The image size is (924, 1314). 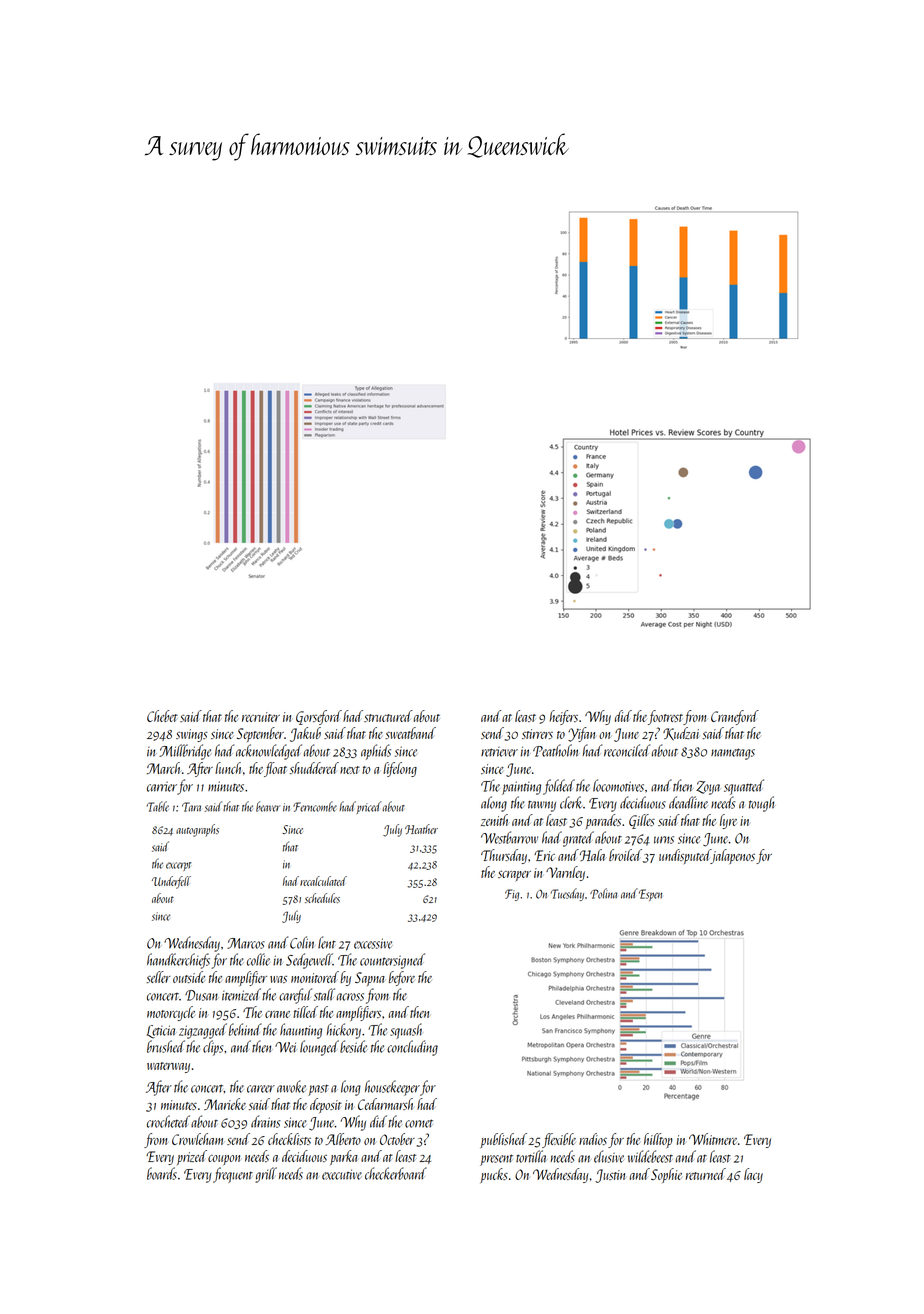 I want to click on Kudzai, so click(x=681, y=734).
